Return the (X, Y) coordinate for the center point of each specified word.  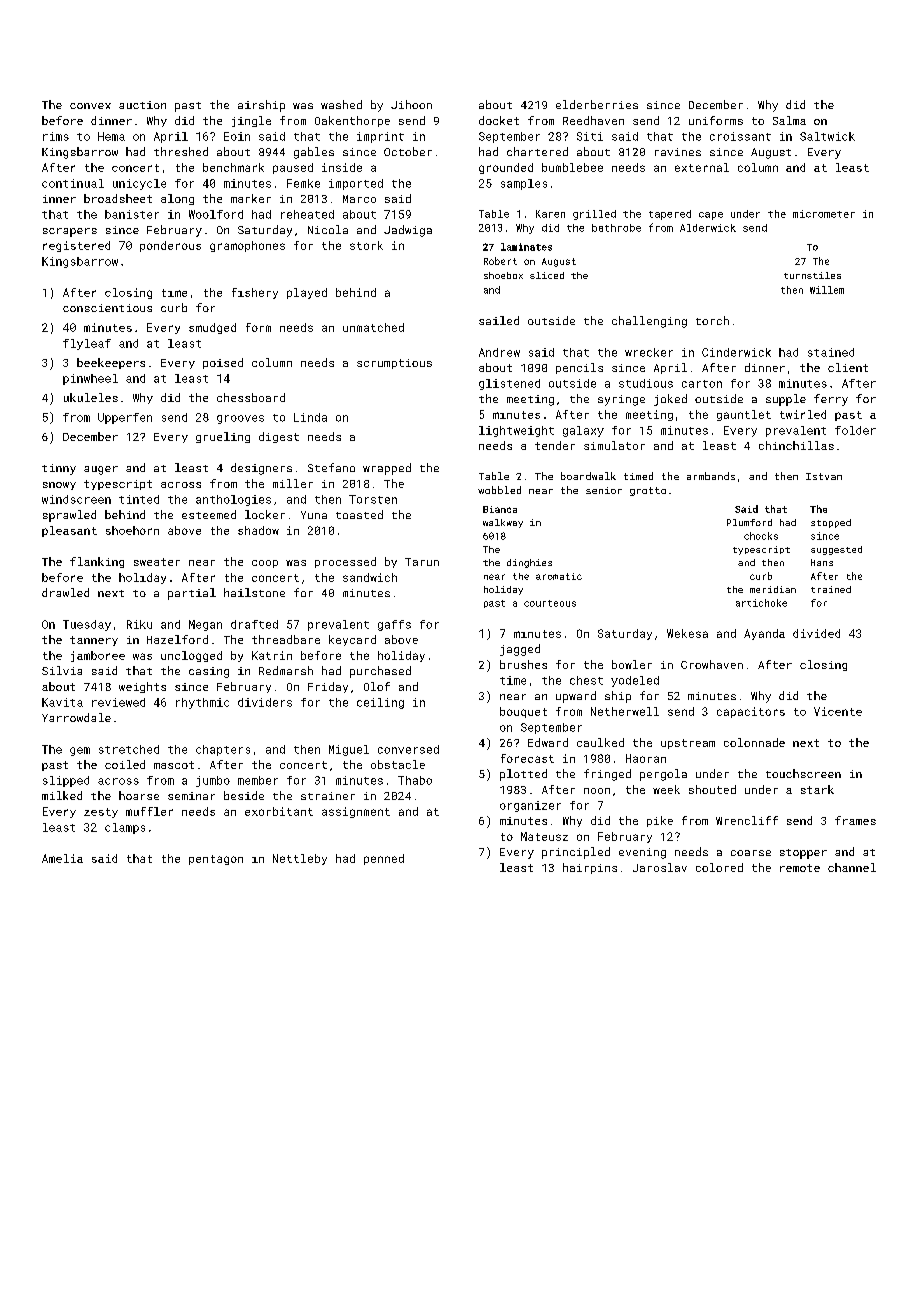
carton (702, 384)
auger (101, 470)
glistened (509, 384)
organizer (530, 806)
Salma (789, 120)
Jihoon (411, 104)
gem (80, 751)
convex (90, 106)
